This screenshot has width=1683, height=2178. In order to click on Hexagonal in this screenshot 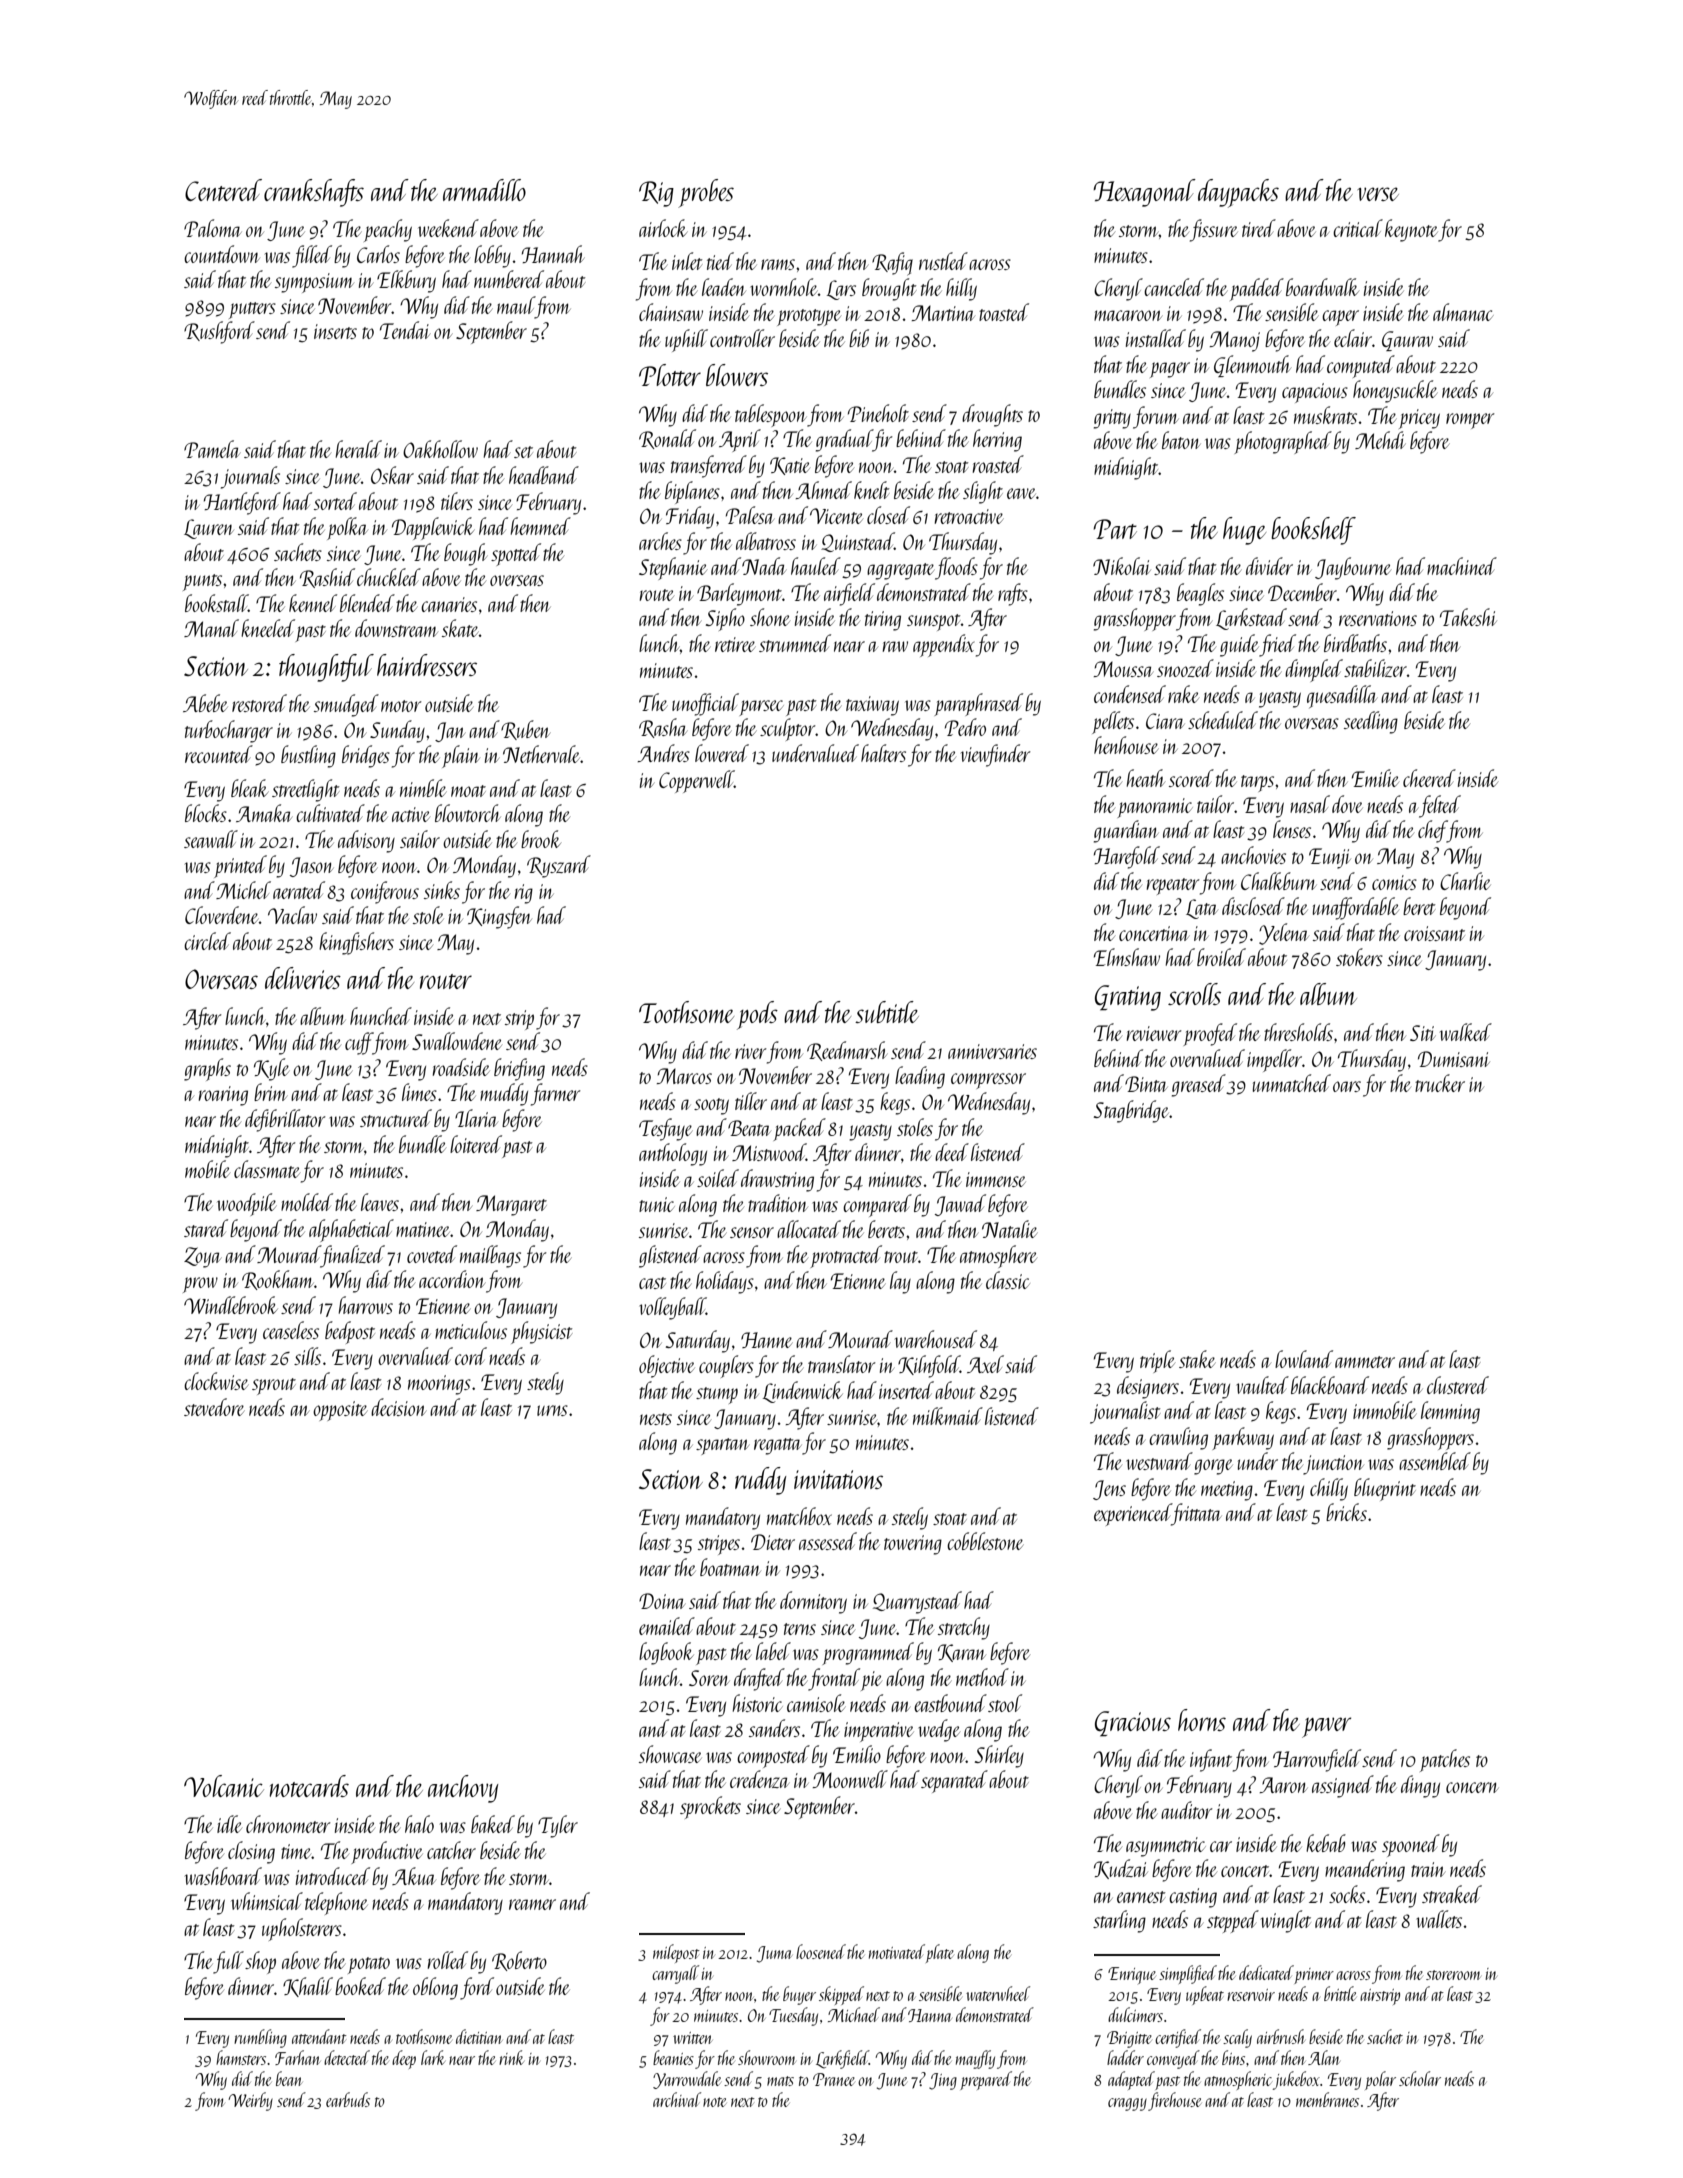, I will do `click(1144, 193)`.
